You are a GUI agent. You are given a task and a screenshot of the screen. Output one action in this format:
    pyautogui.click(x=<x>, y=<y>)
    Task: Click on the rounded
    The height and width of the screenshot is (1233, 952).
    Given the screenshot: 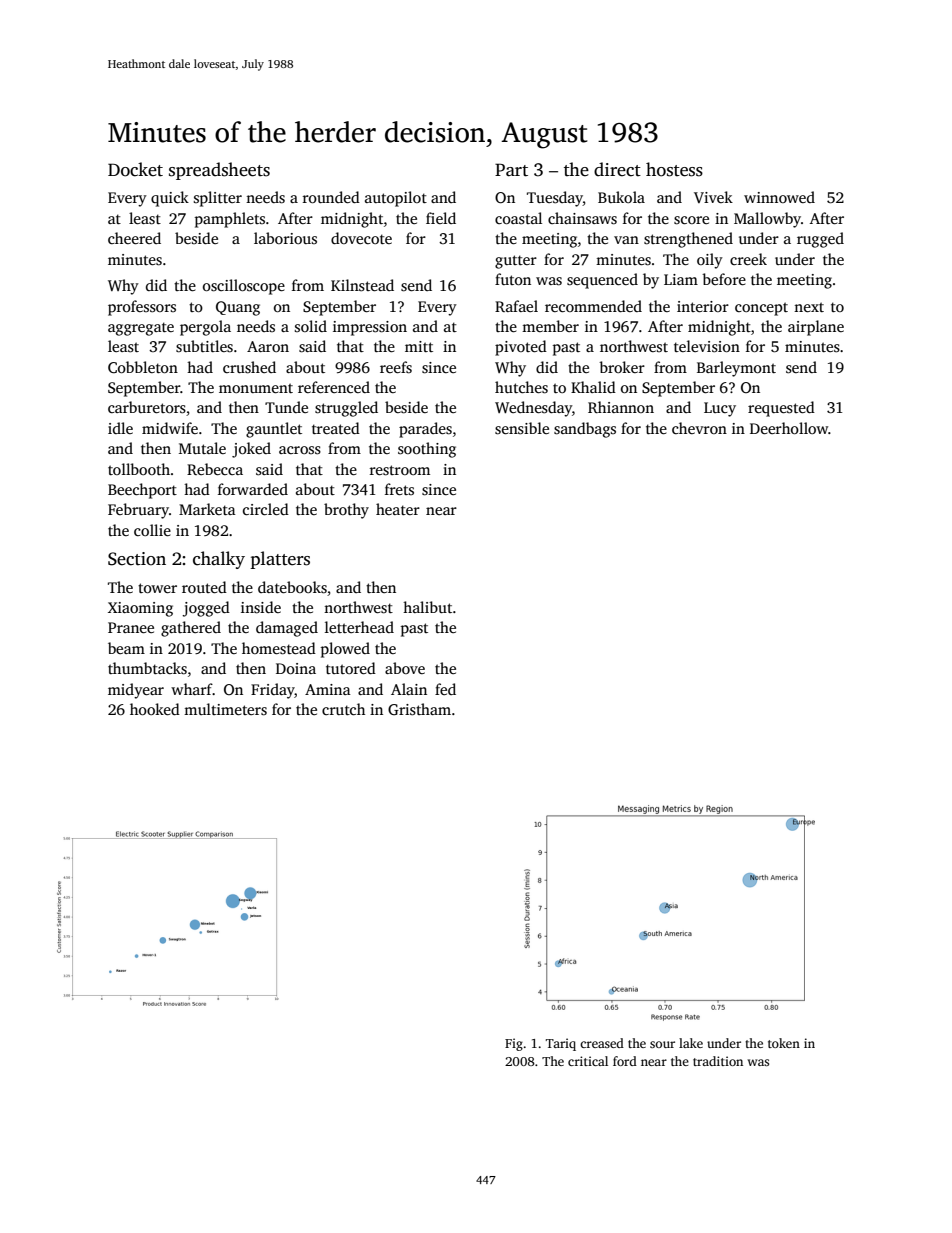 What is the action you would take?
    pyautogui.click(x=331, y=197)
